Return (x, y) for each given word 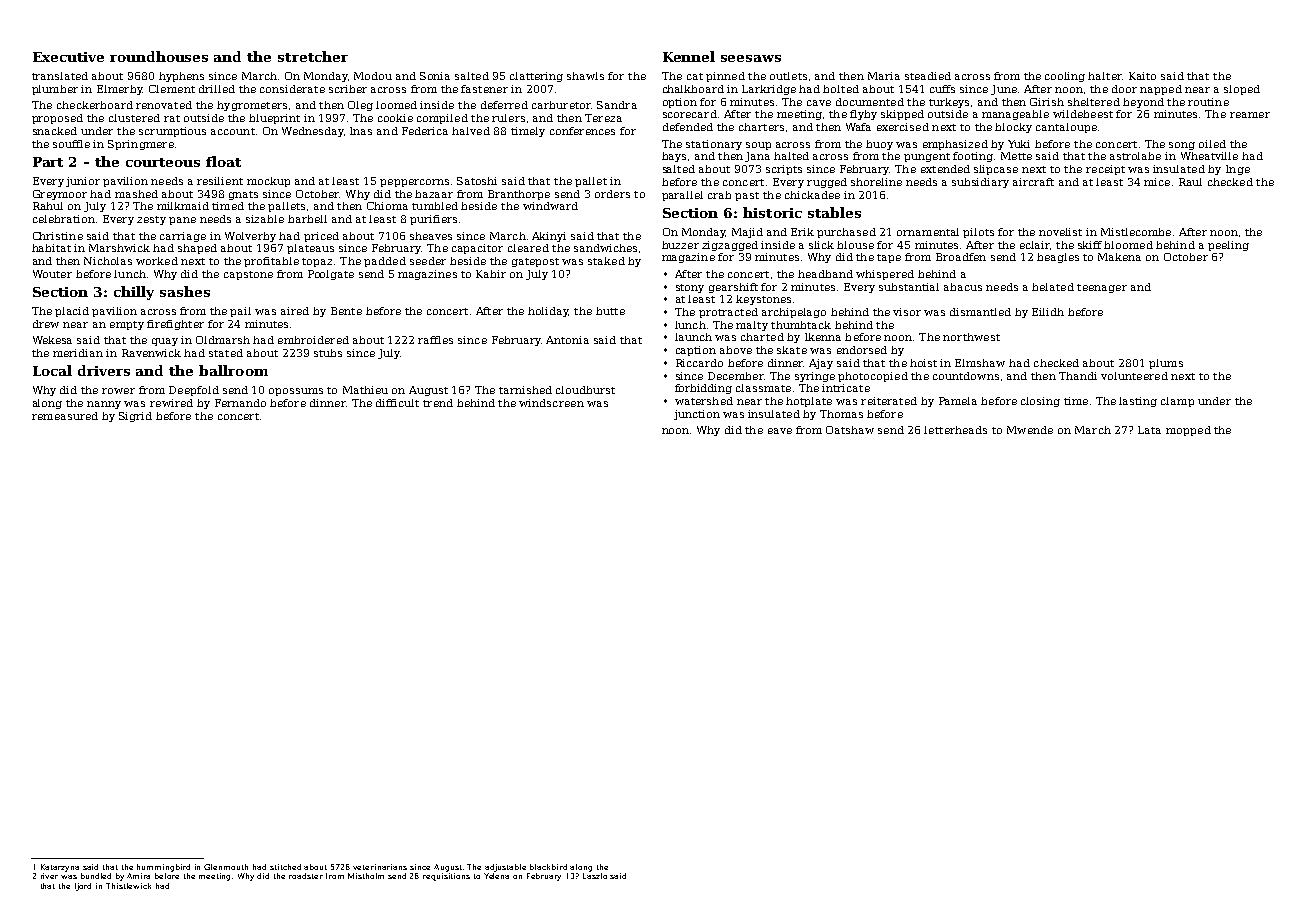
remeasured (65, 416)
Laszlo (595, 876)
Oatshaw (850, 430)
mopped (1188, 431)
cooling (1065, 77)
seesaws (751, 58)
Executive (68, 57)
